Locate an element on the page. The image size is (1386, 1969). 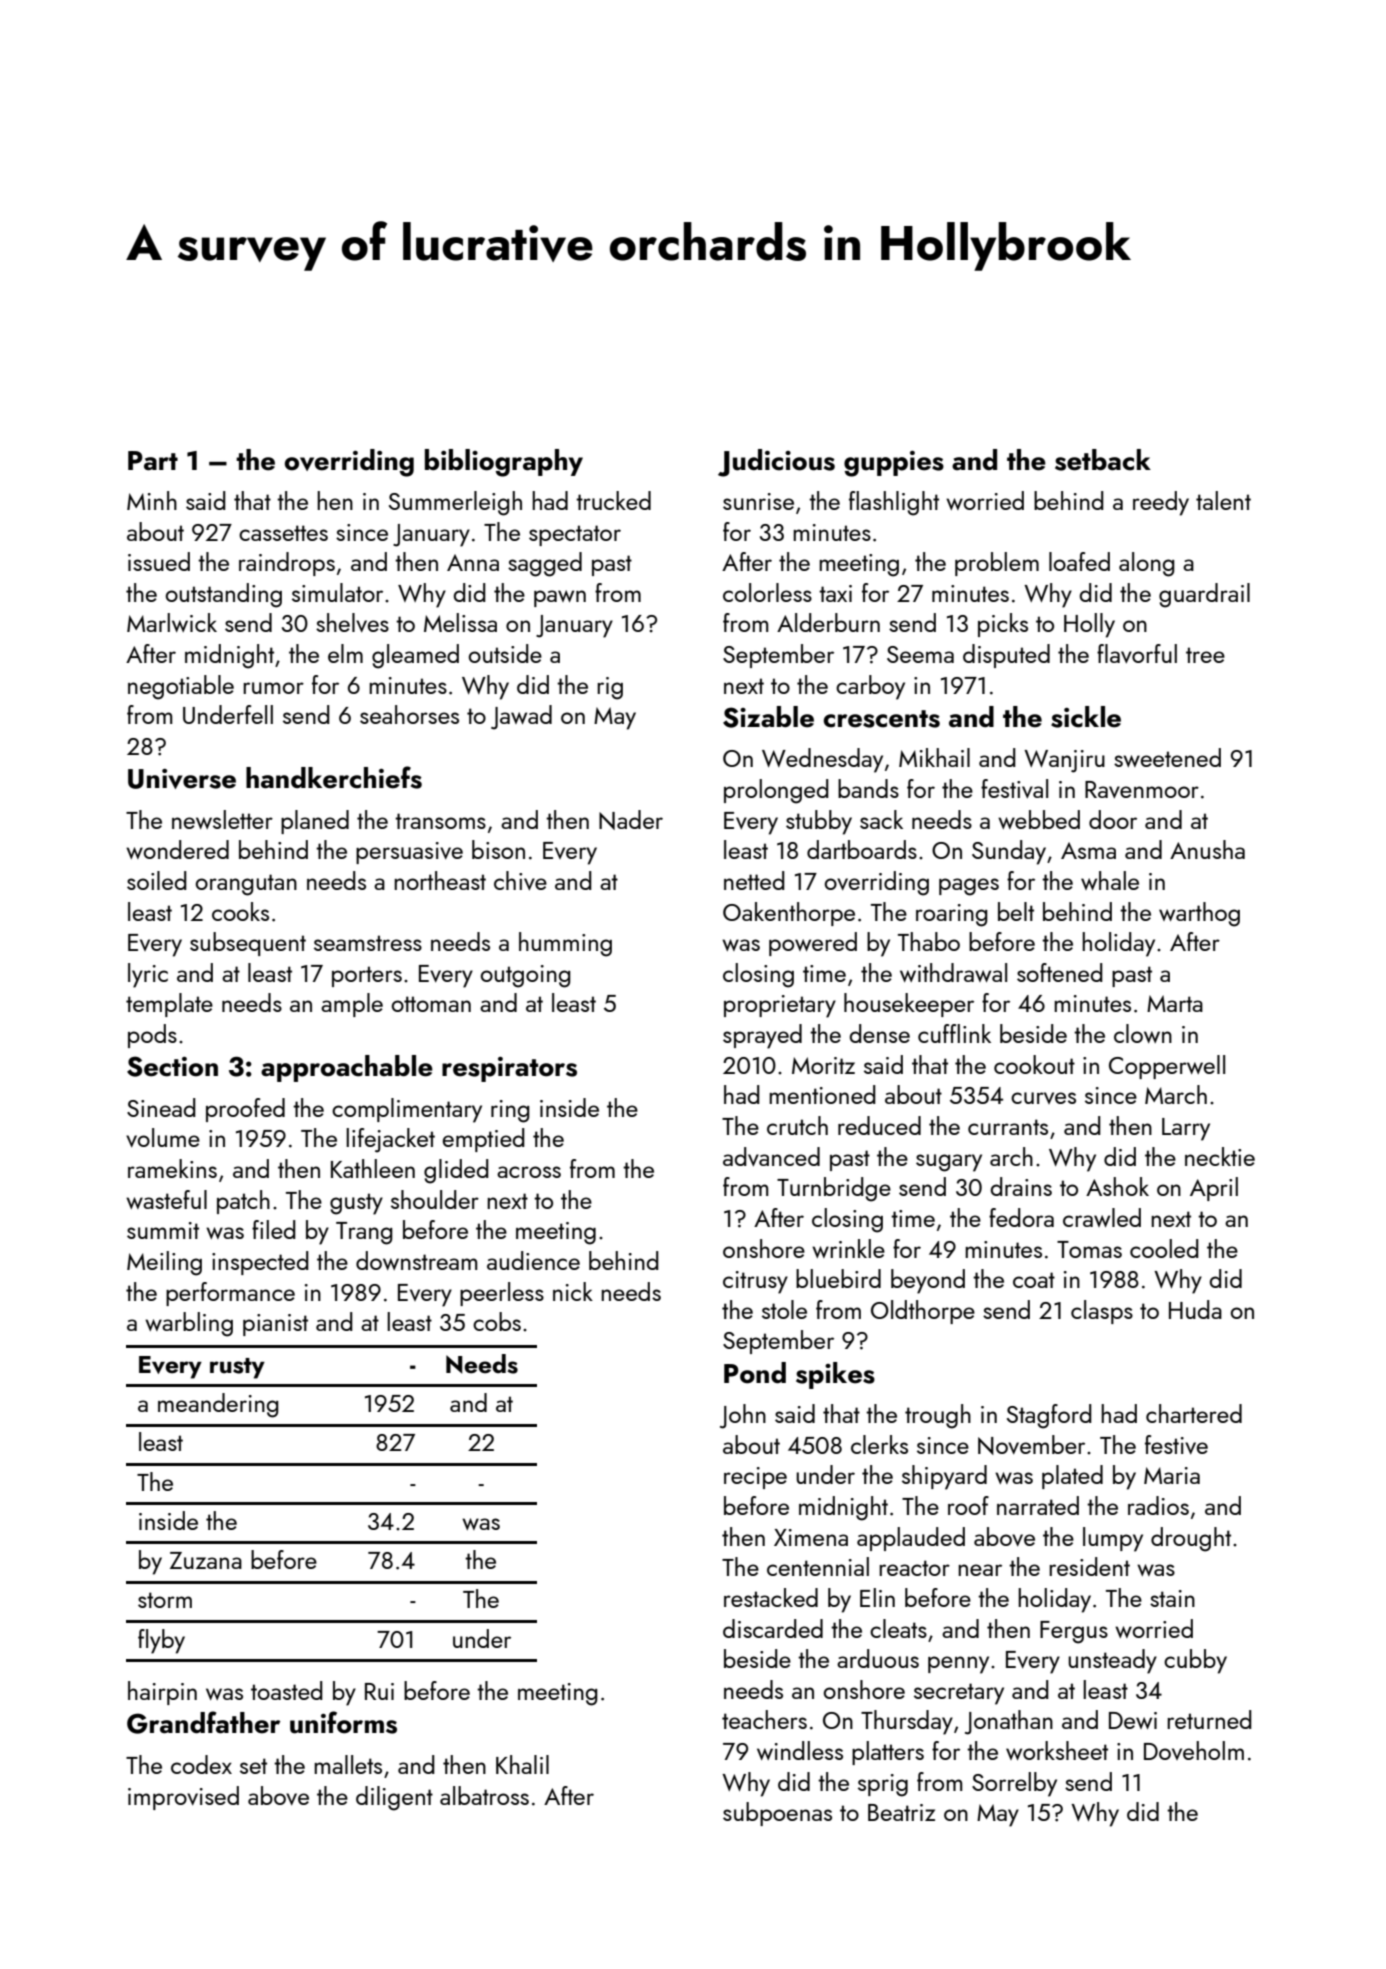
Pond is located at coordinates (755, 1373).
